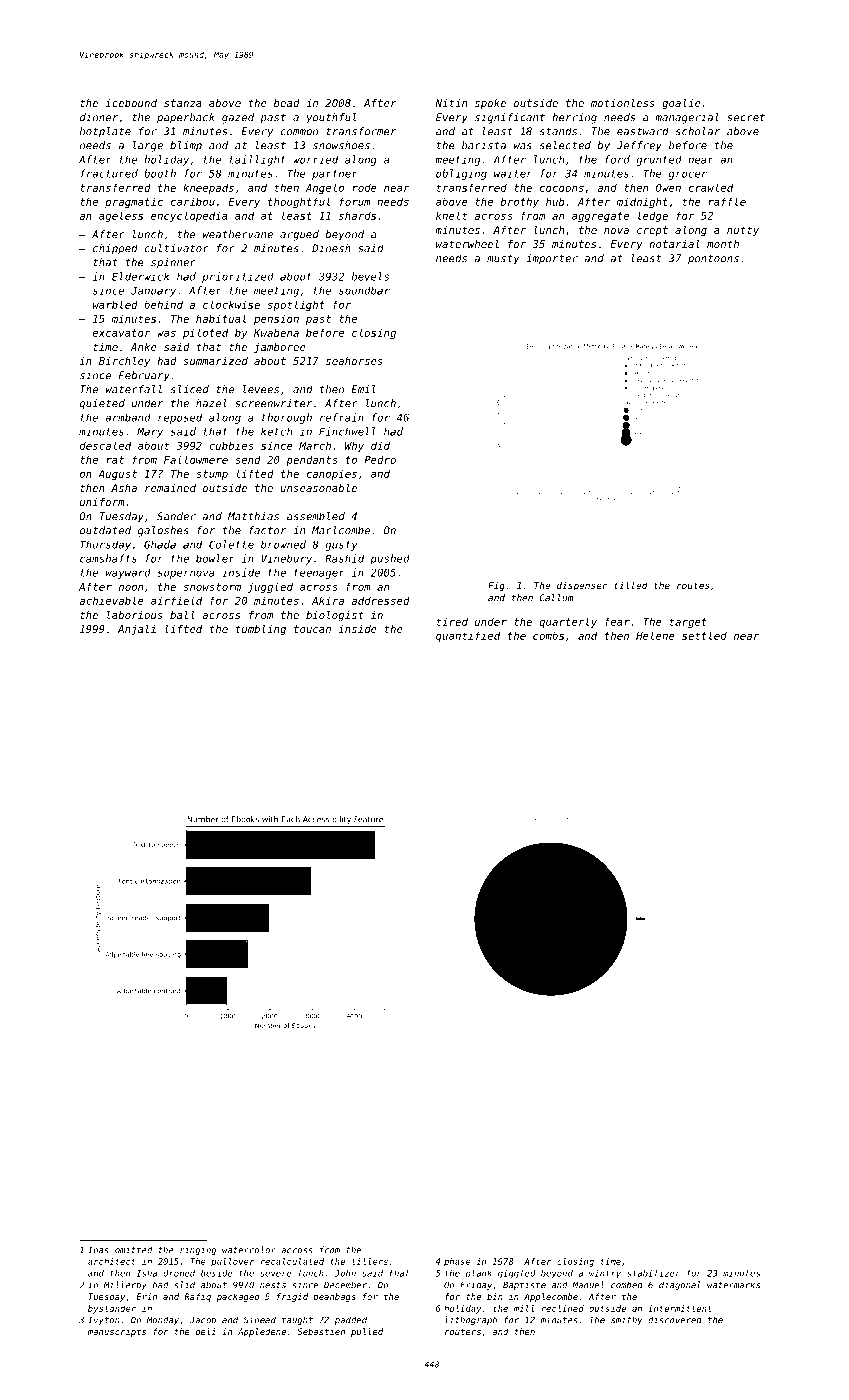 This document has height=1400, width=849. I want to click on icebound, so click(131, 103).
